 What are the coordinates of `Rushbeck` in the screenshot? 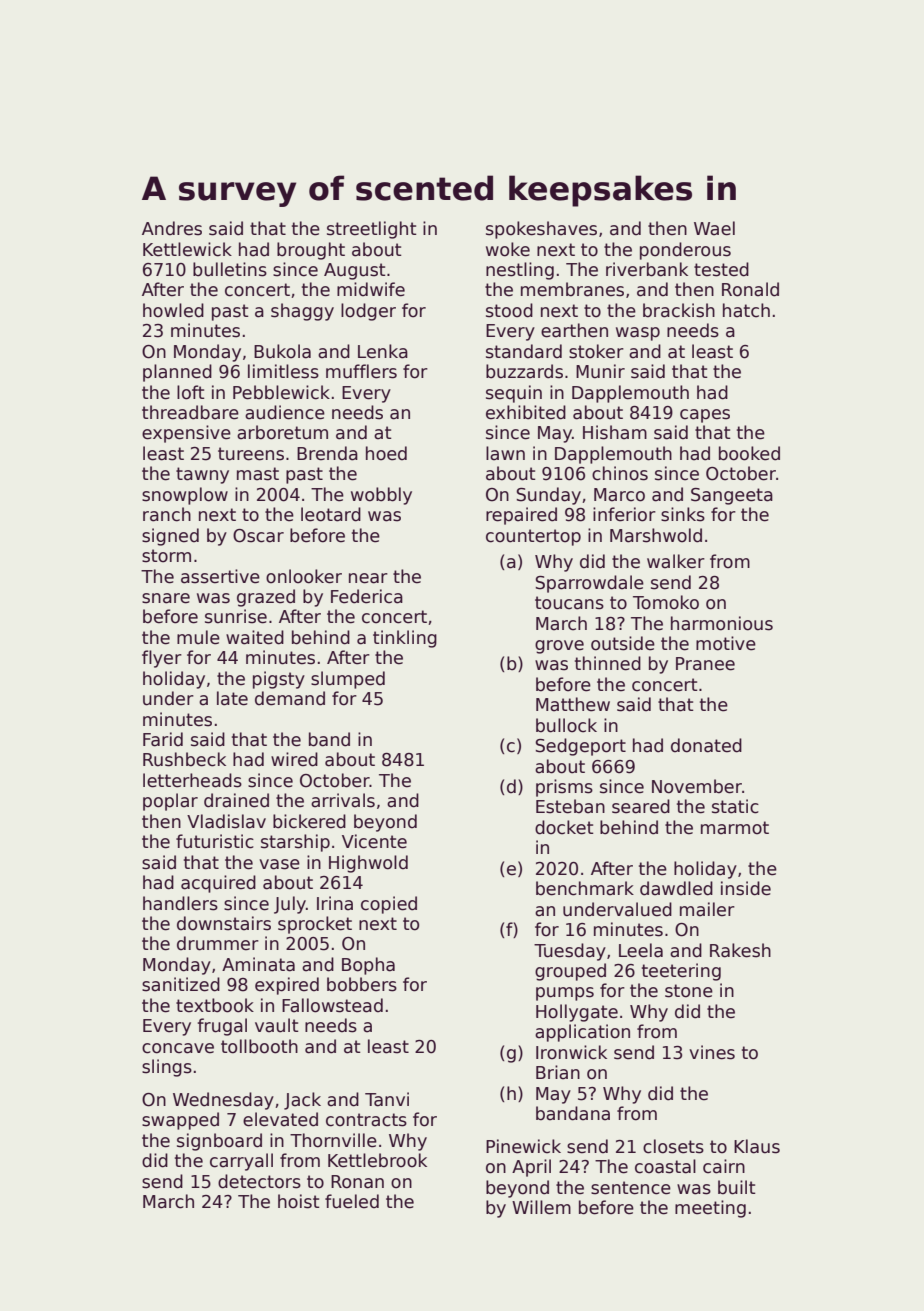 It's located at (184, 759).
